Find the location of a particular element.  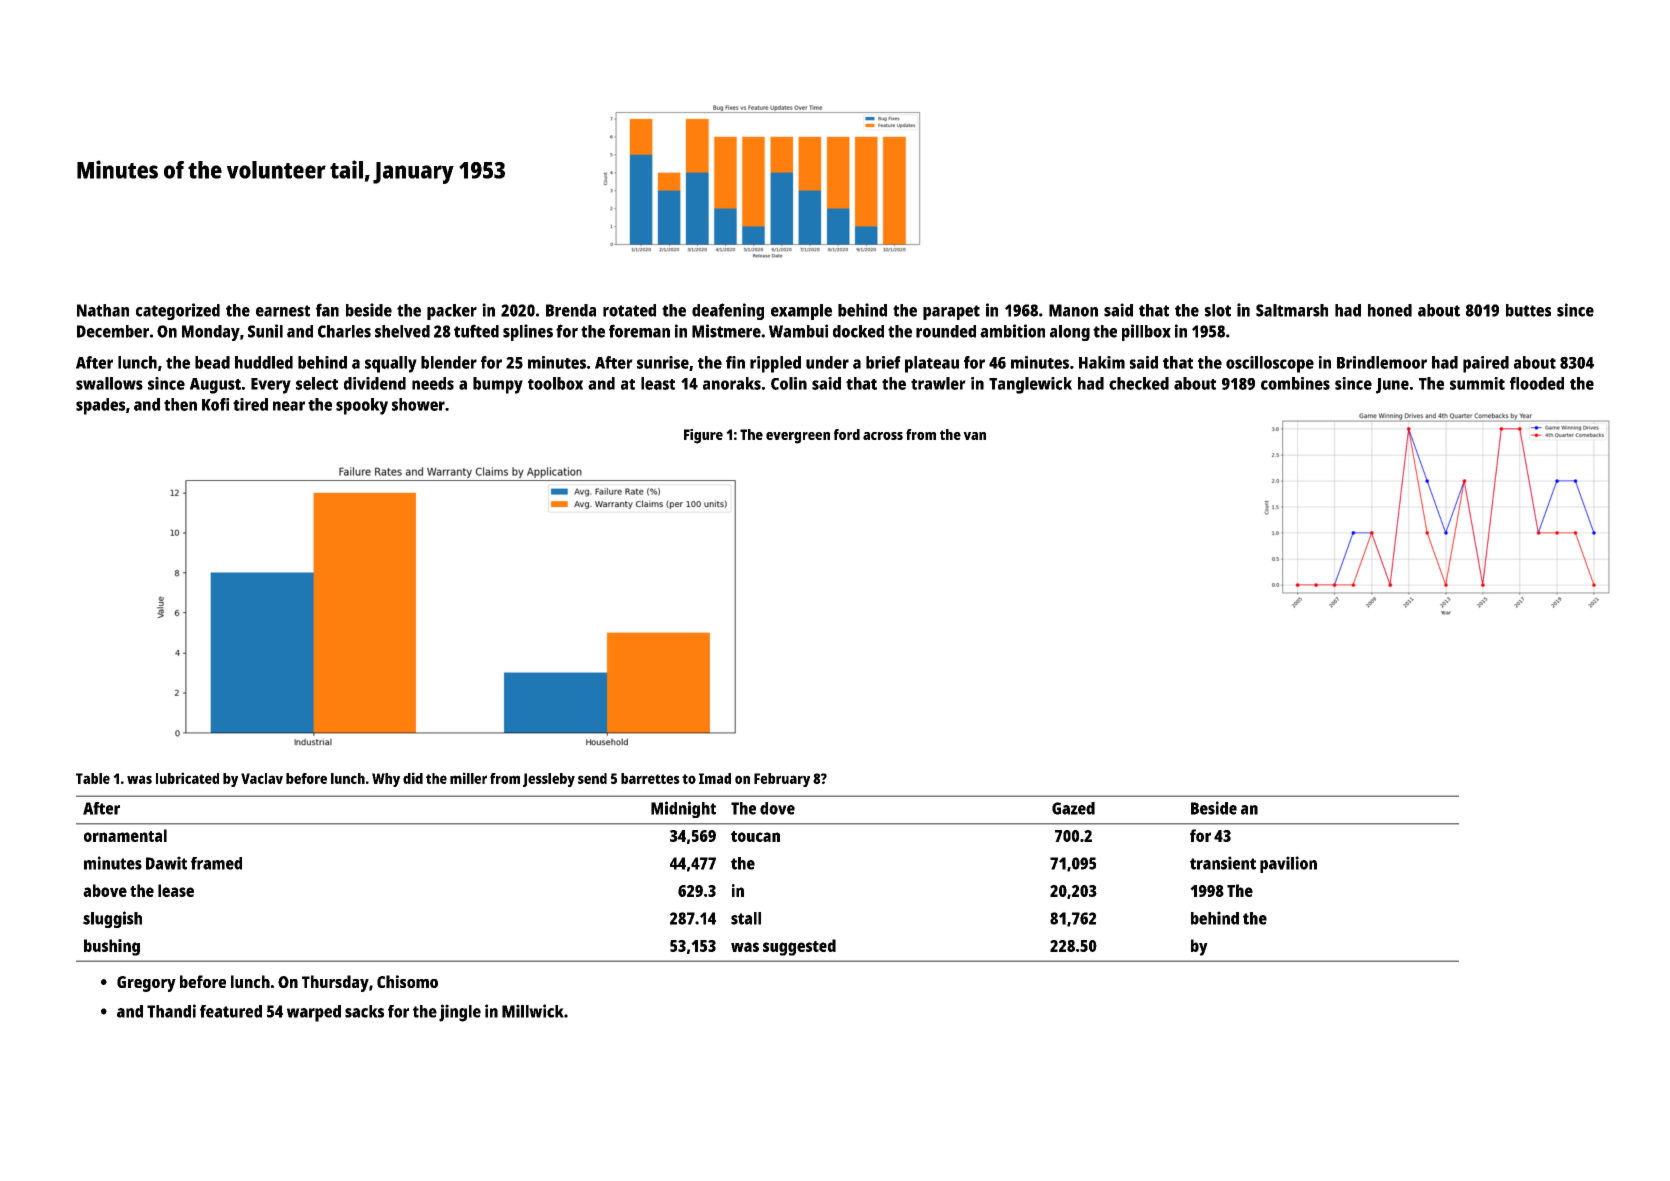

warped is located at coordinates (314, 1013).
